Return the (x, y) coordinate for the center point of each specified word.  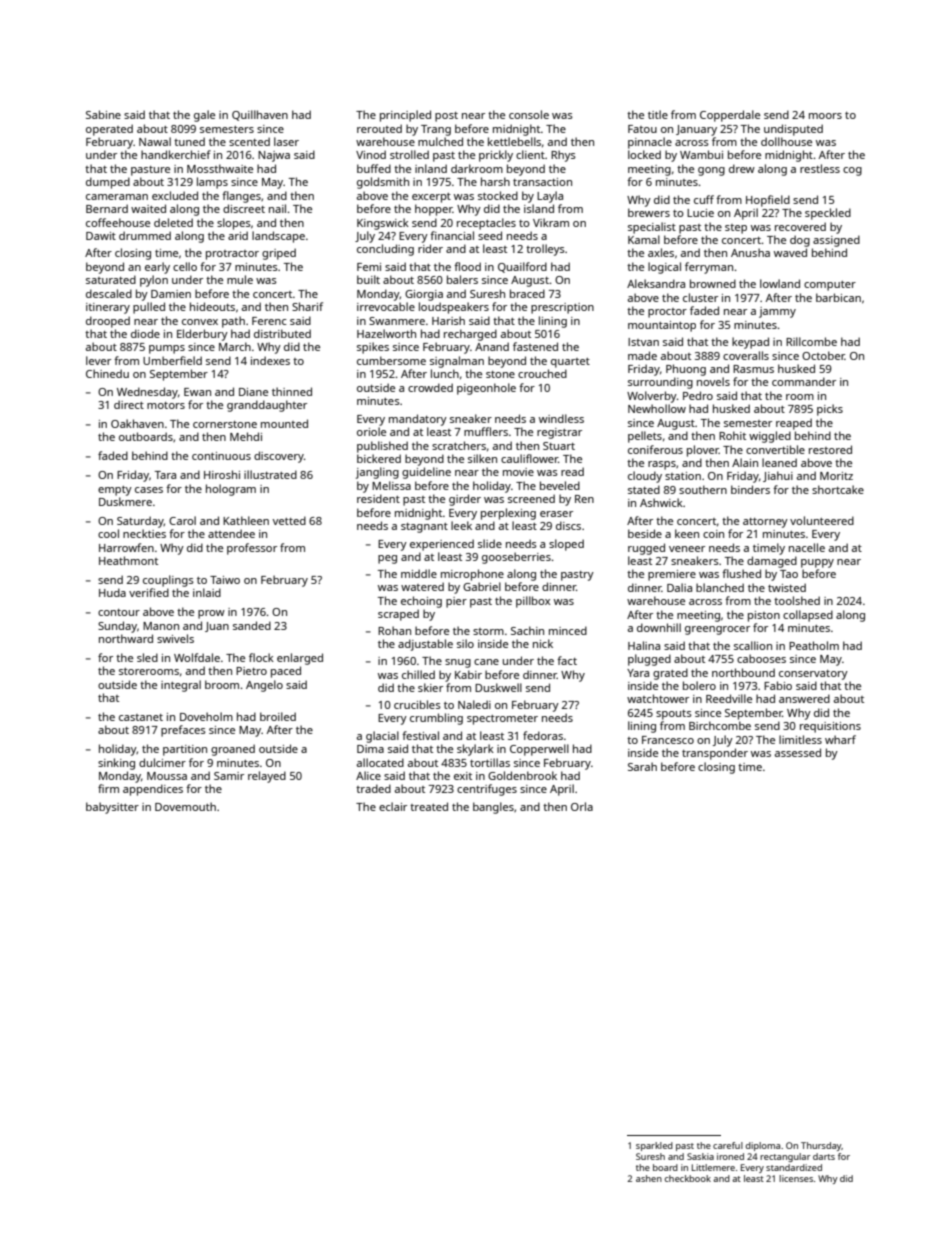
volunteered (822, 520)
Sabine (103, 114)
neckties (144, 533)
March (235, 346)
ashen (649, 1178)
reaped (794, 424)
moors (825, 116)
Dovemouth (185, 806)
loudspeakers (454, 308)
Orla (582, 806)
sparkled (654, 1146)
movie (518, 472)
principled (405, 116)
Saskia (700, 1156)
